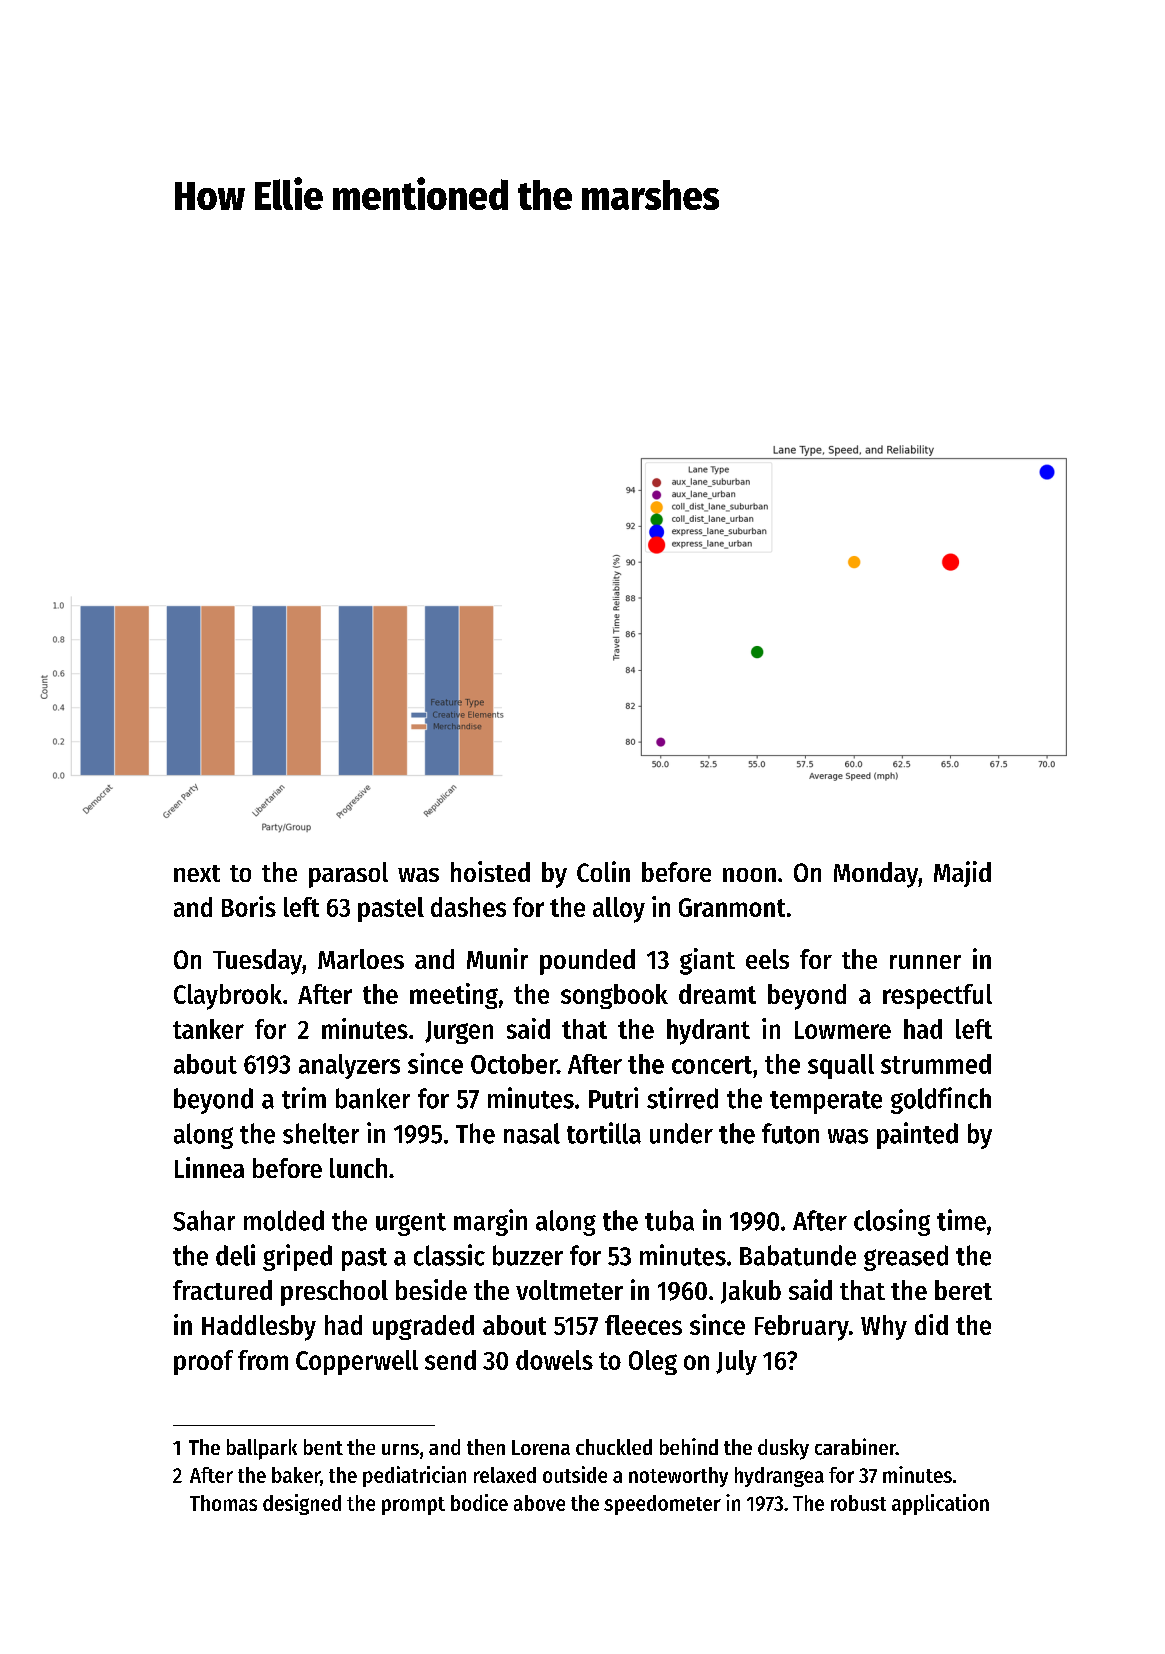 Image resolution: width=1165 pixels, height=1654 pixels. Describe the element at coordinates (554, 1360) in the image. I see `dowels` at that location.
